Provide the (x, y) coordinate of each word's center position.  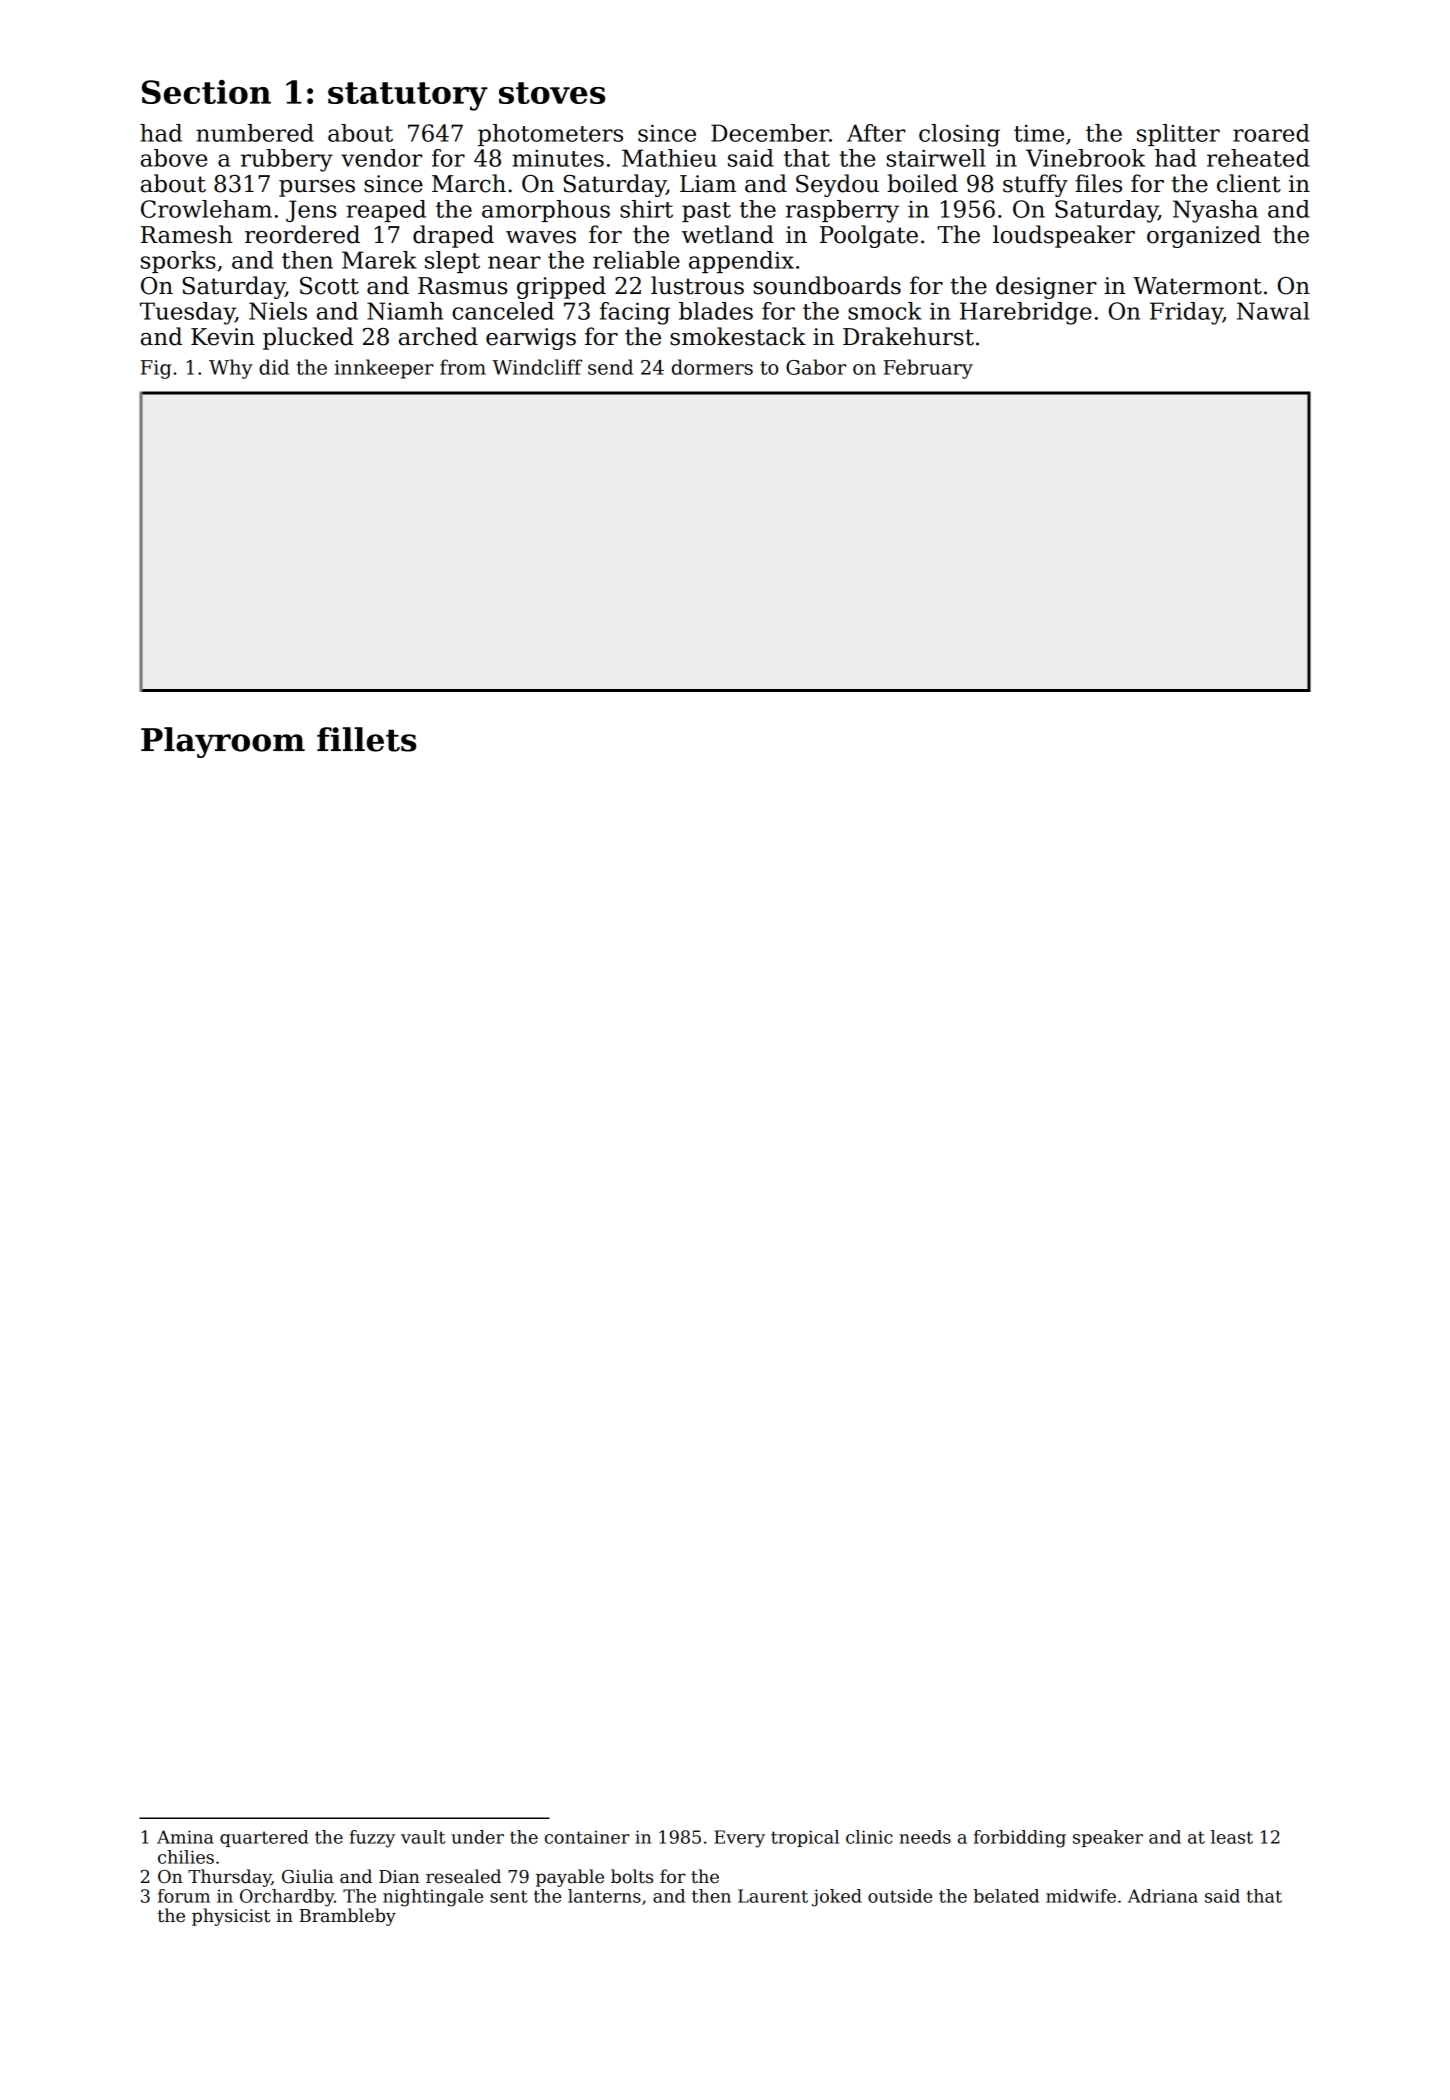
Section (206, 92)
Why (231, 369)
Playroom (223, 742)
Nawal (1273, 311)
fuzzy (372, 1839)
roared (1271, 133)
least (1232, 1837)
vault (423, 1837)
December (770, 133)
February (928, 369)
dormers (712, 367)
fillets (367, 739)
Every (739, 1839)
